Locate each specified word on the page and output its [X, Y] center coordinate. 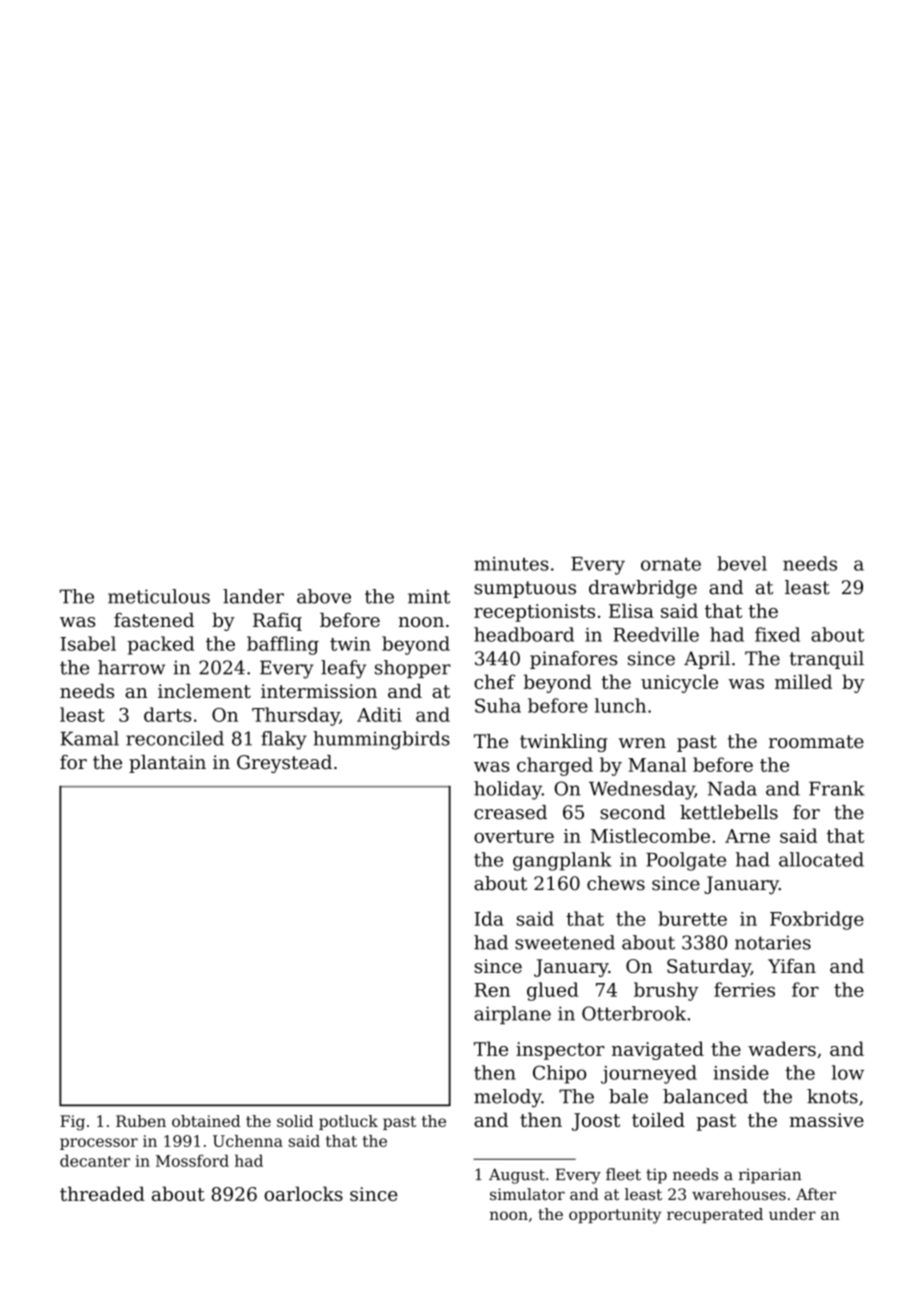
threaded [102, 1193]
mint [429, 596]
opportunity [615, 1216]
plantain [167, 764]
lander [253, 596]
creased [510, 812]
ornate [671, 564]
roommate [816, 742]
